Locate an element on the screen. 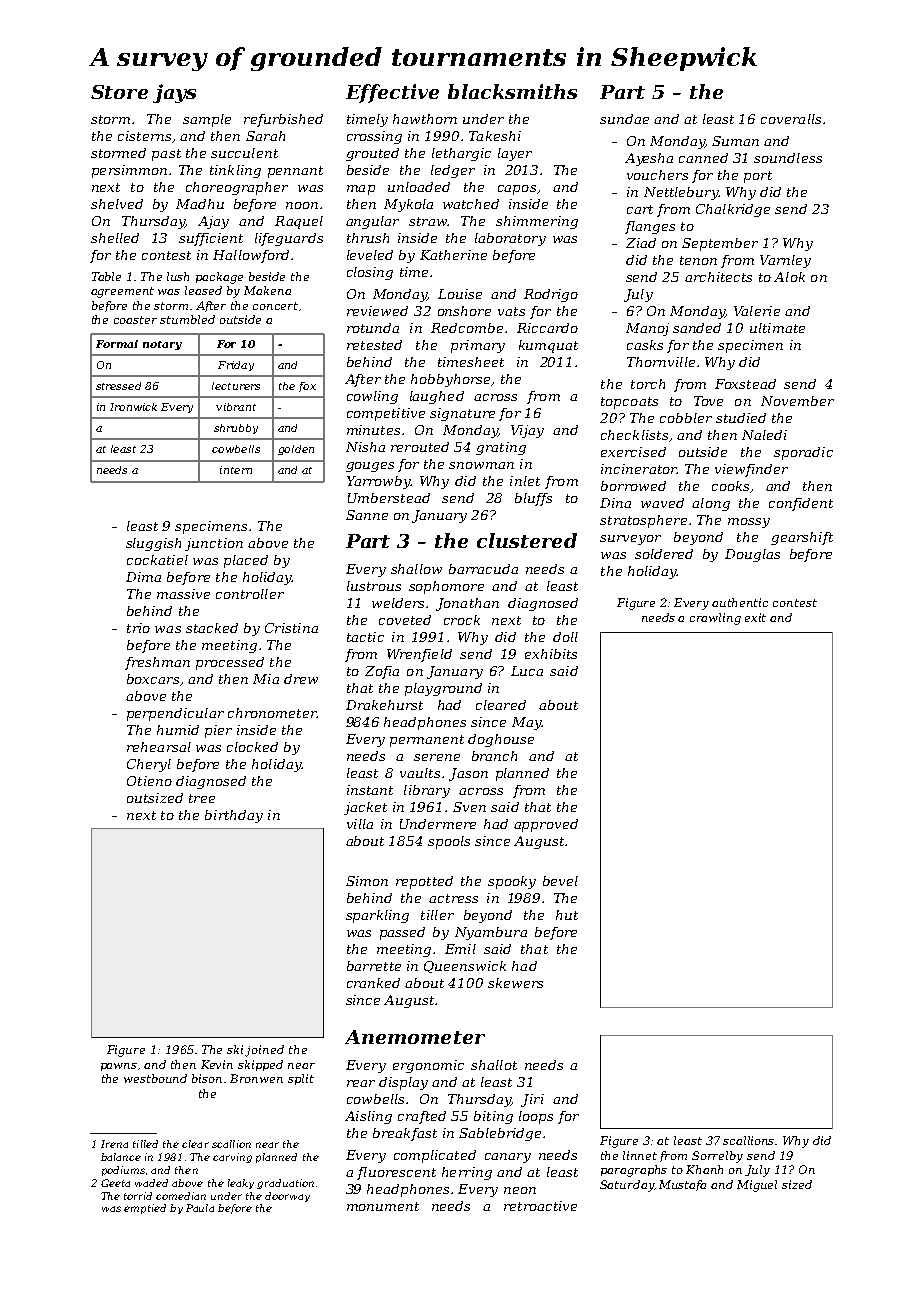  sparkling is located at coordinates (377, 916).
